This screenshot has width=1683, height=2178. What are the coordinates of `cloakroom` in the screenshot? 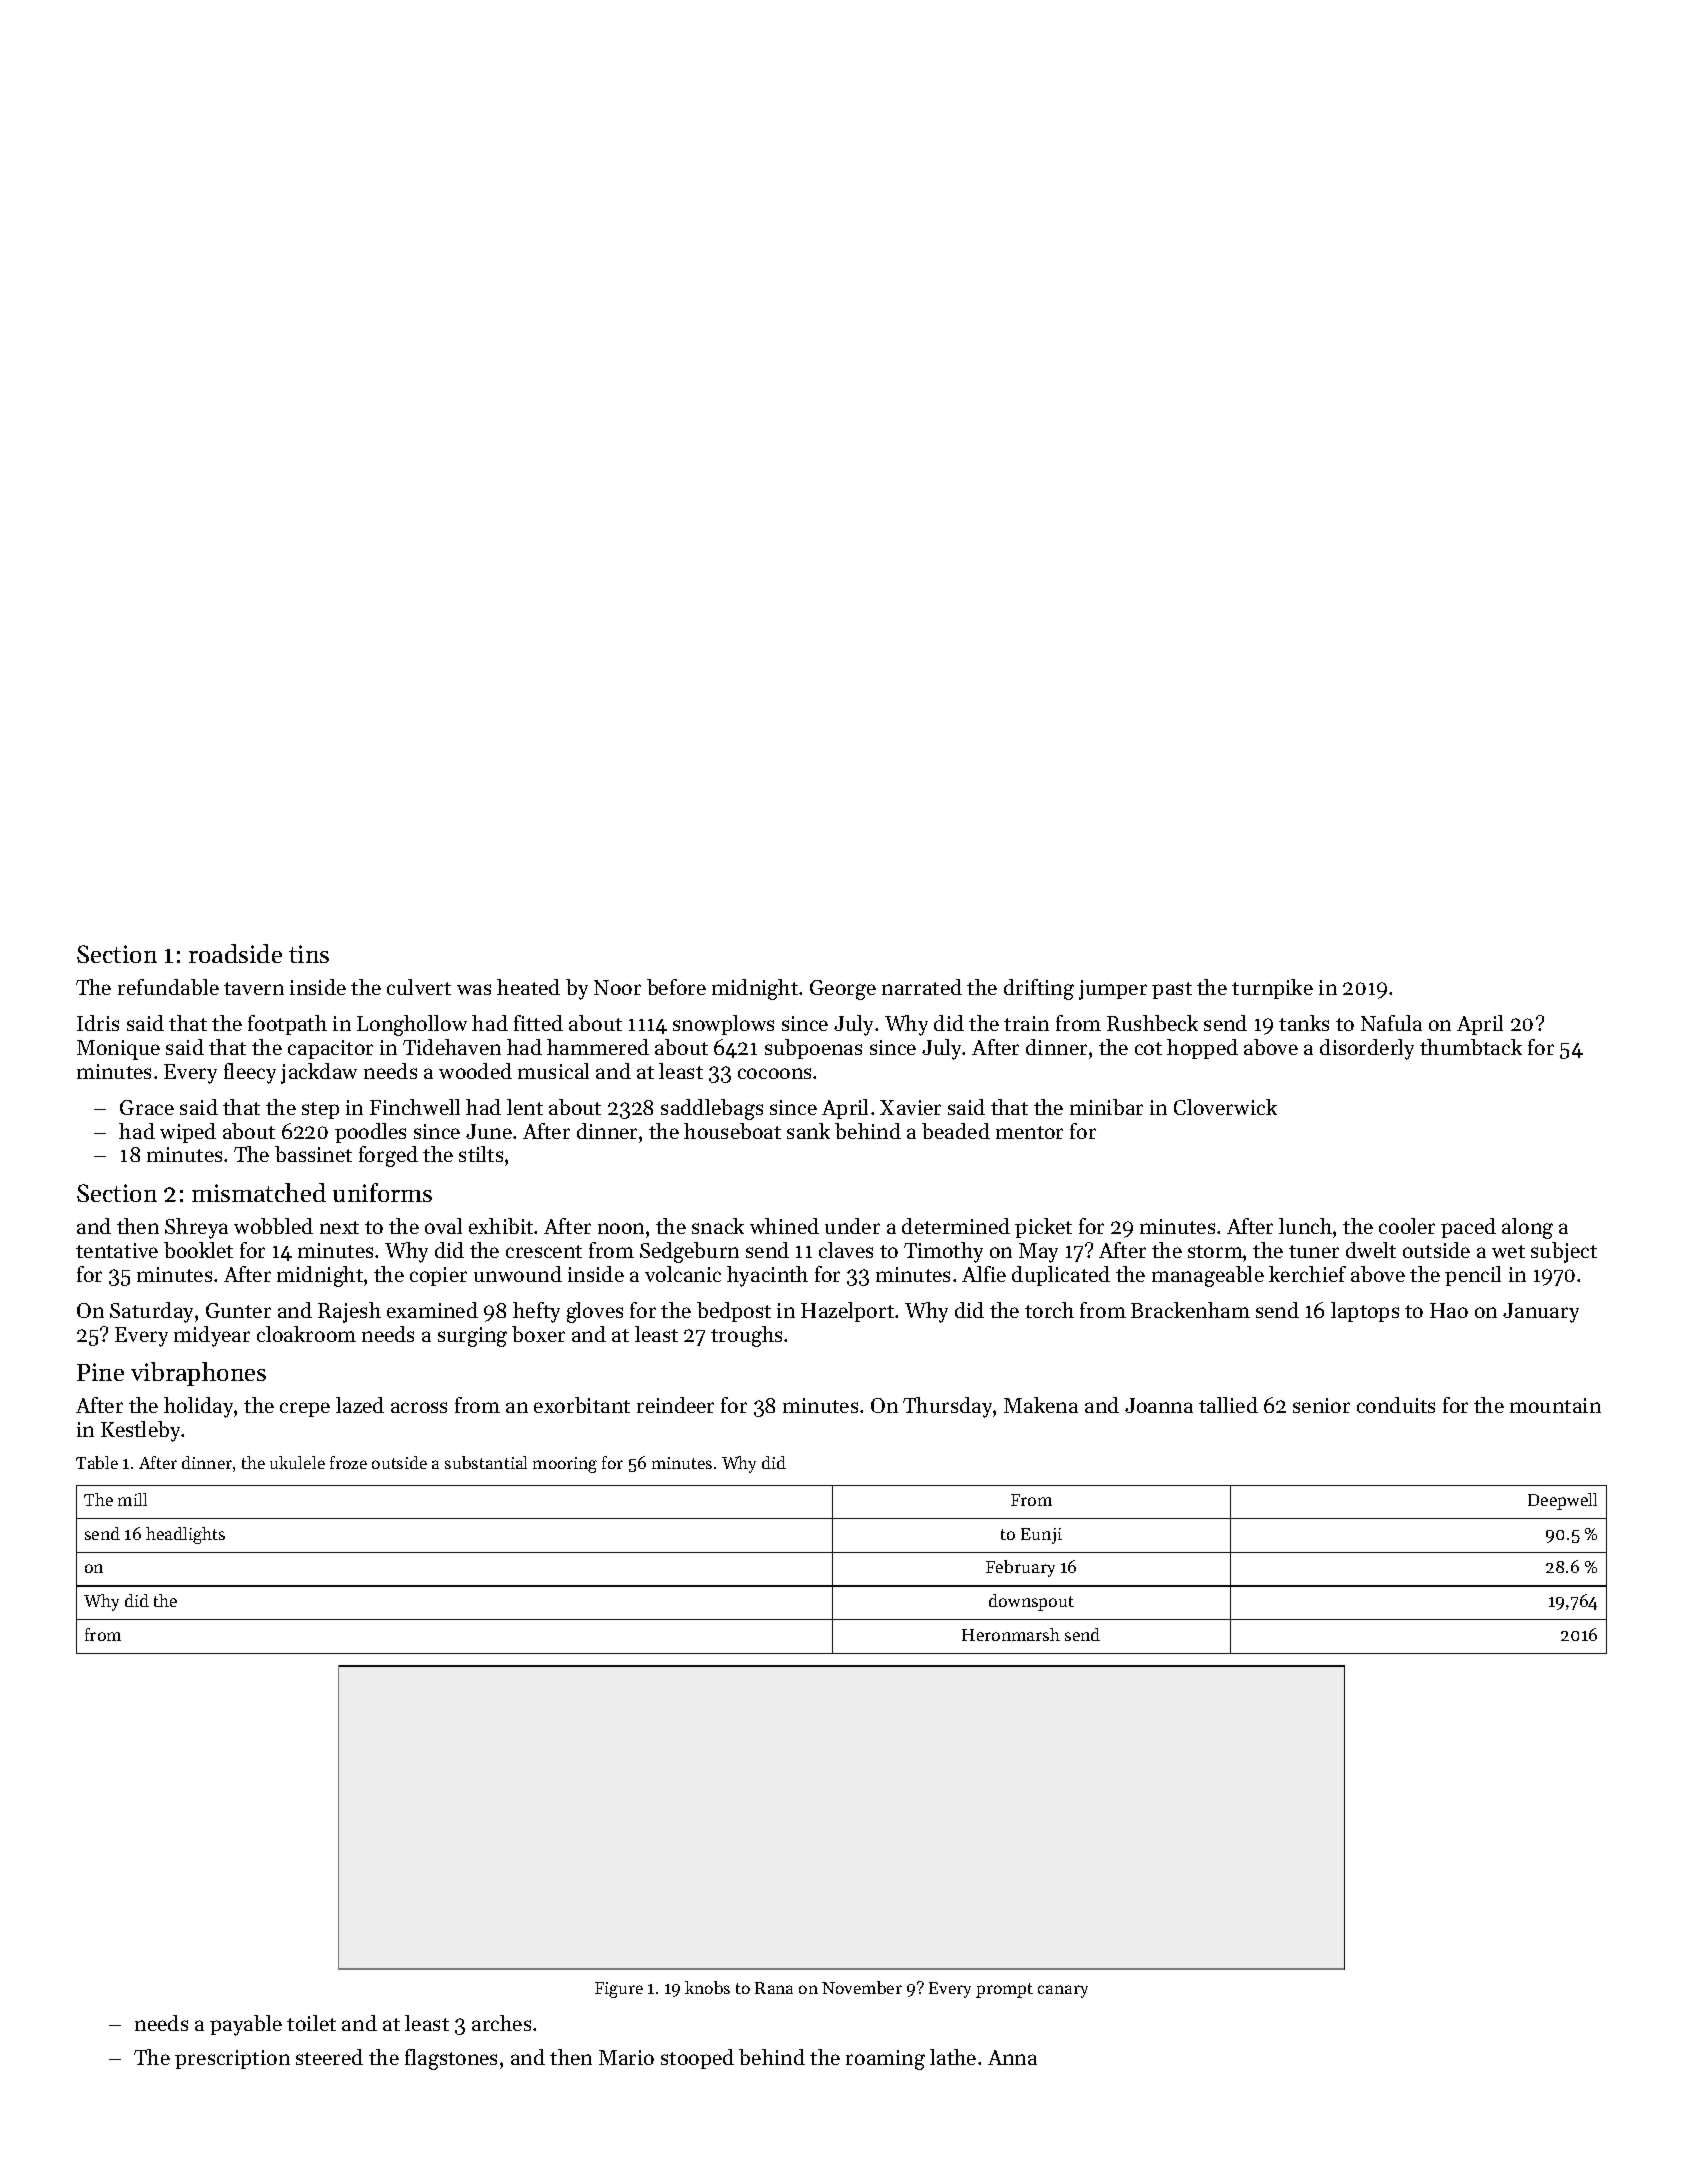 It's located at (306, 1334).
